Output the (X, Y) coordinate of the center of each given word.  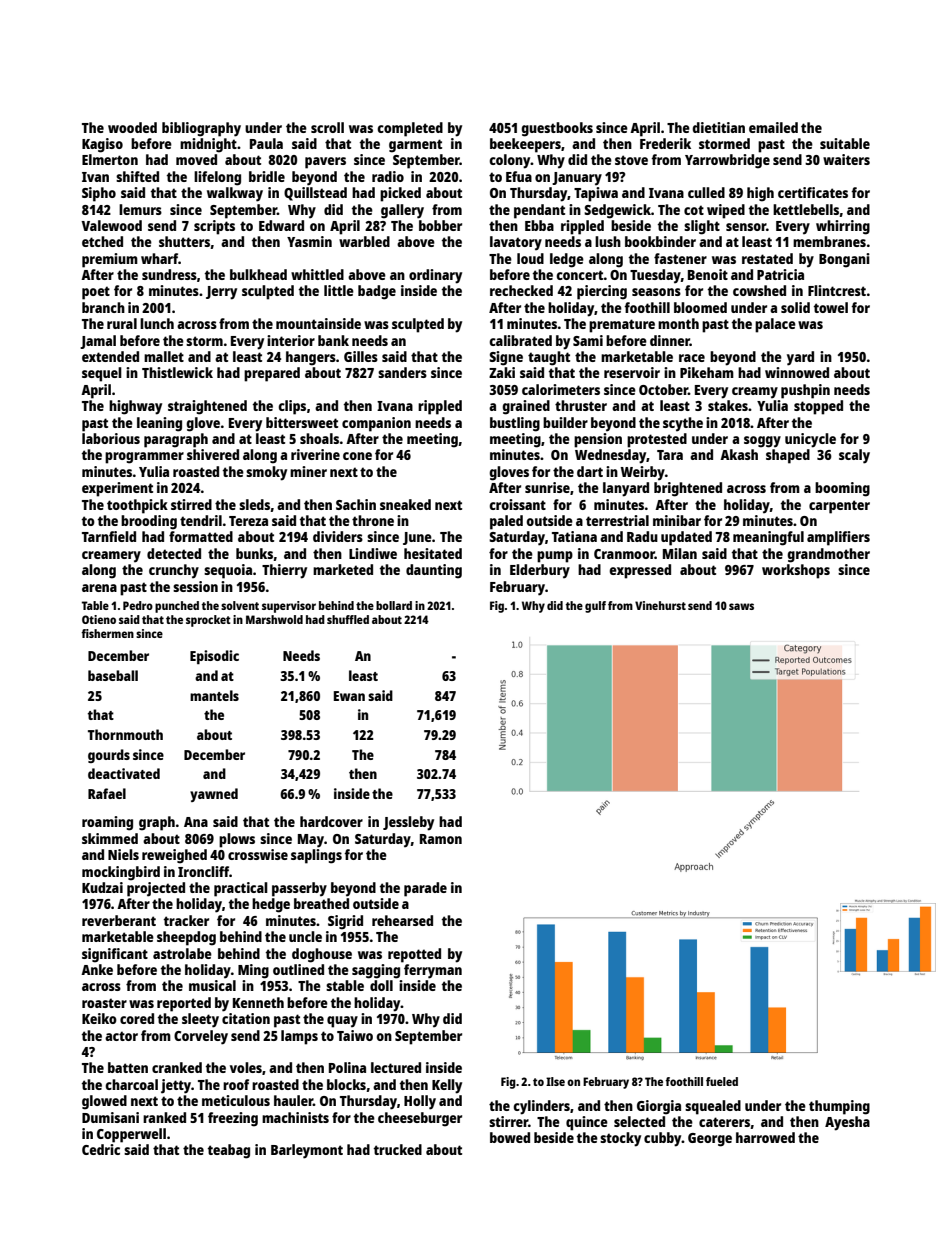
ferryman (433, 971)
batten (128, 1067)
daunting (434, 571)
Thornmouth (125, 734)
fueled (722, 1081)
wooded (132, 127)
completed (410, 129)
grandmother (828, 555)
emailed (773, 127)
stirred (191, 504)
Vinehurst (660, 605)
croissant (517, 504)
